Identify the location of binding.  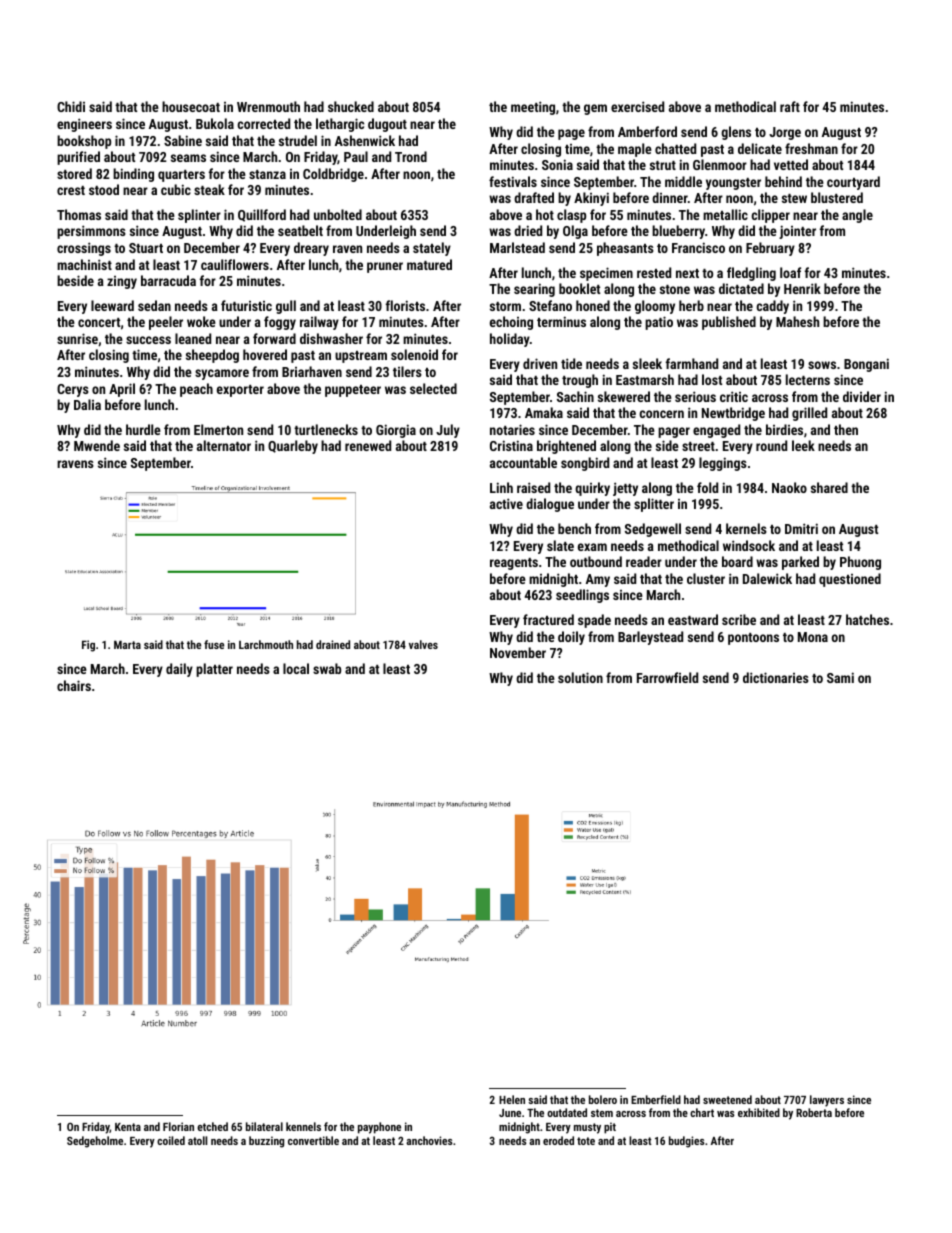
(133, 175).
